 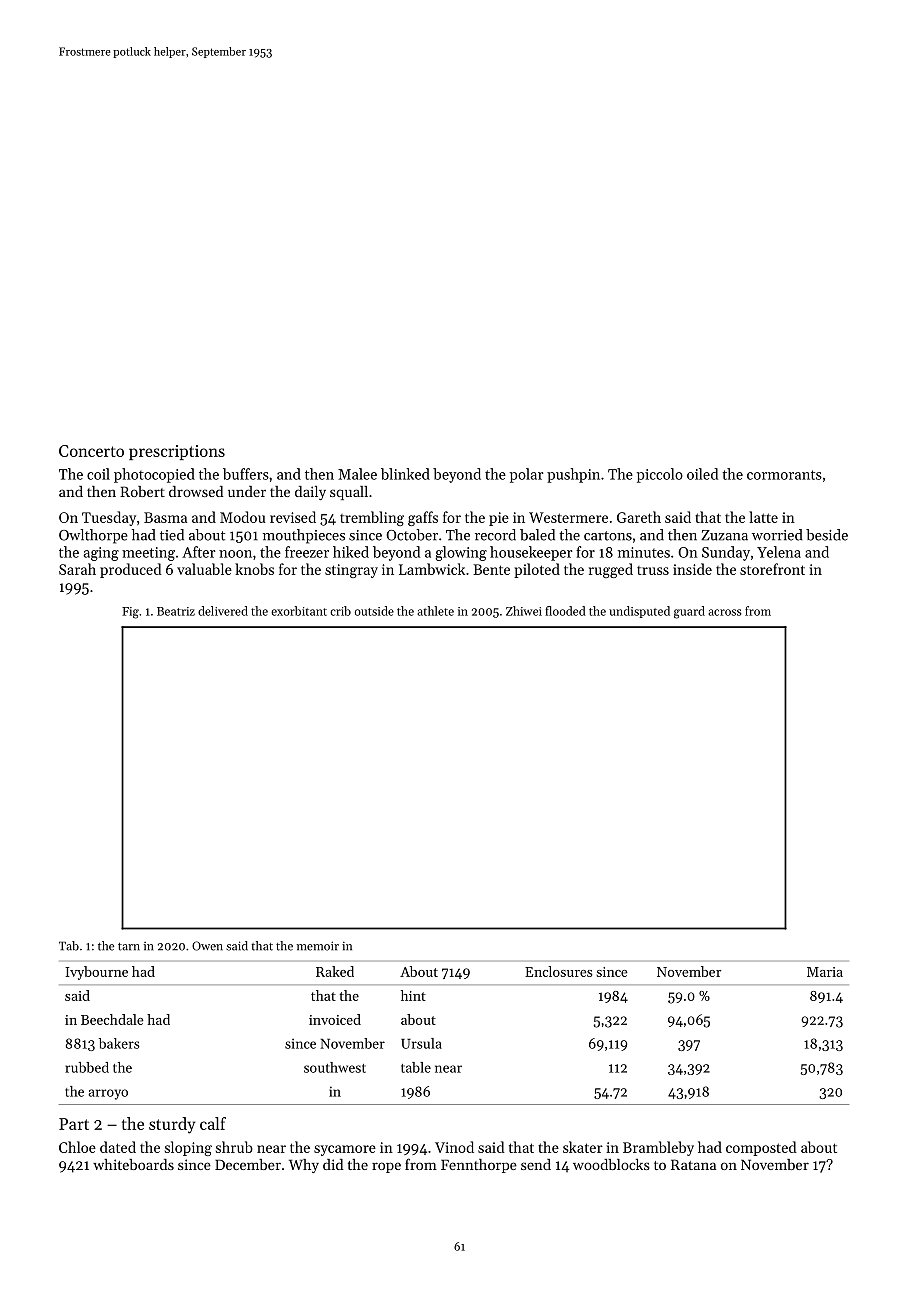 What do you see at coordinates (77, 1147) in the image?
I see `Chloe` at bounding box center [77, 1147].
